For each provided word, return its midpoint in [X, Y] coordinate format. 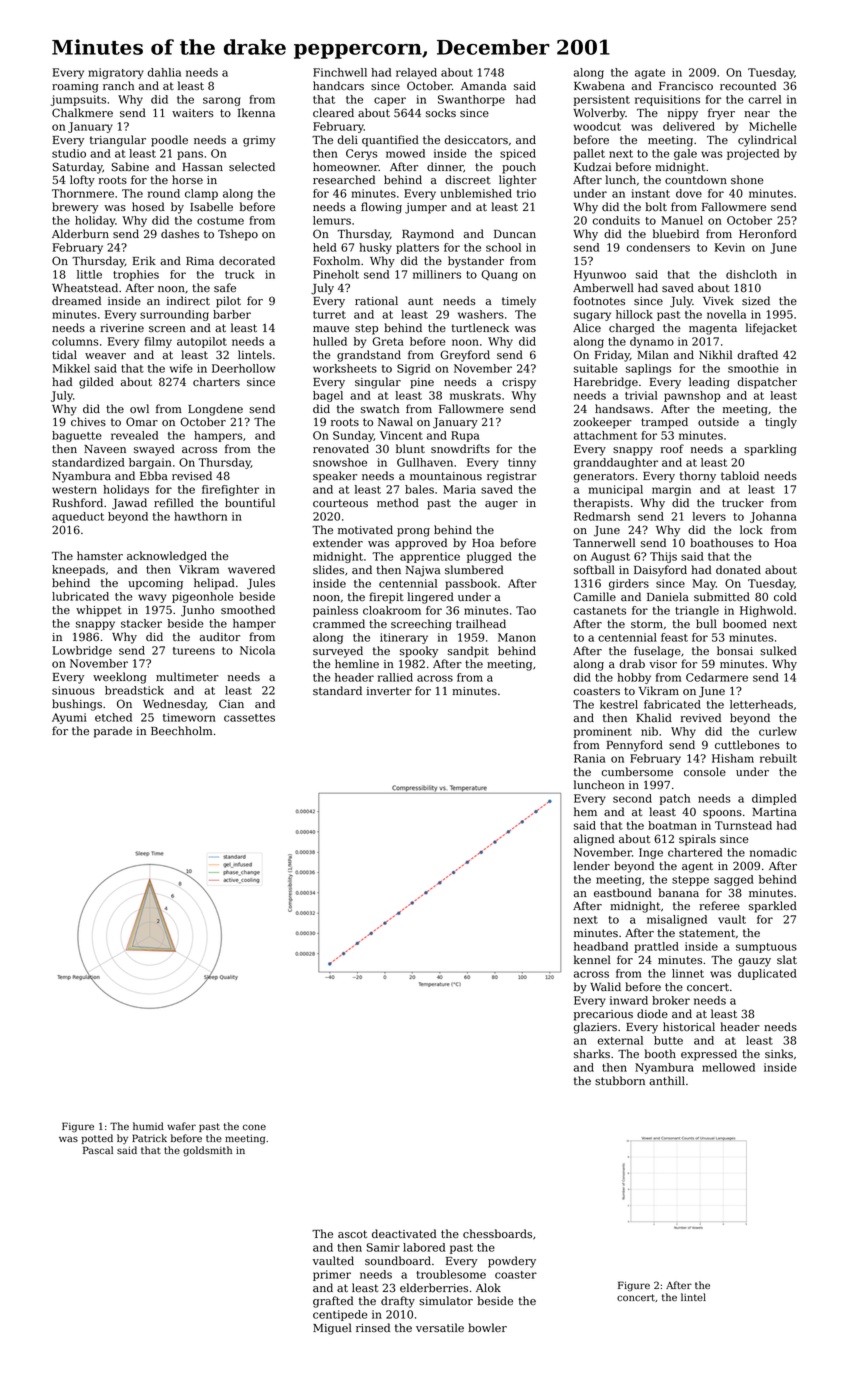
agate [650, 74]
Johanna [773, 517]
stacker [141, 623]
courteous [340, 503]
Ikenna [256, 112]
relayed [416, 73]
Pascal [98, 1150]
